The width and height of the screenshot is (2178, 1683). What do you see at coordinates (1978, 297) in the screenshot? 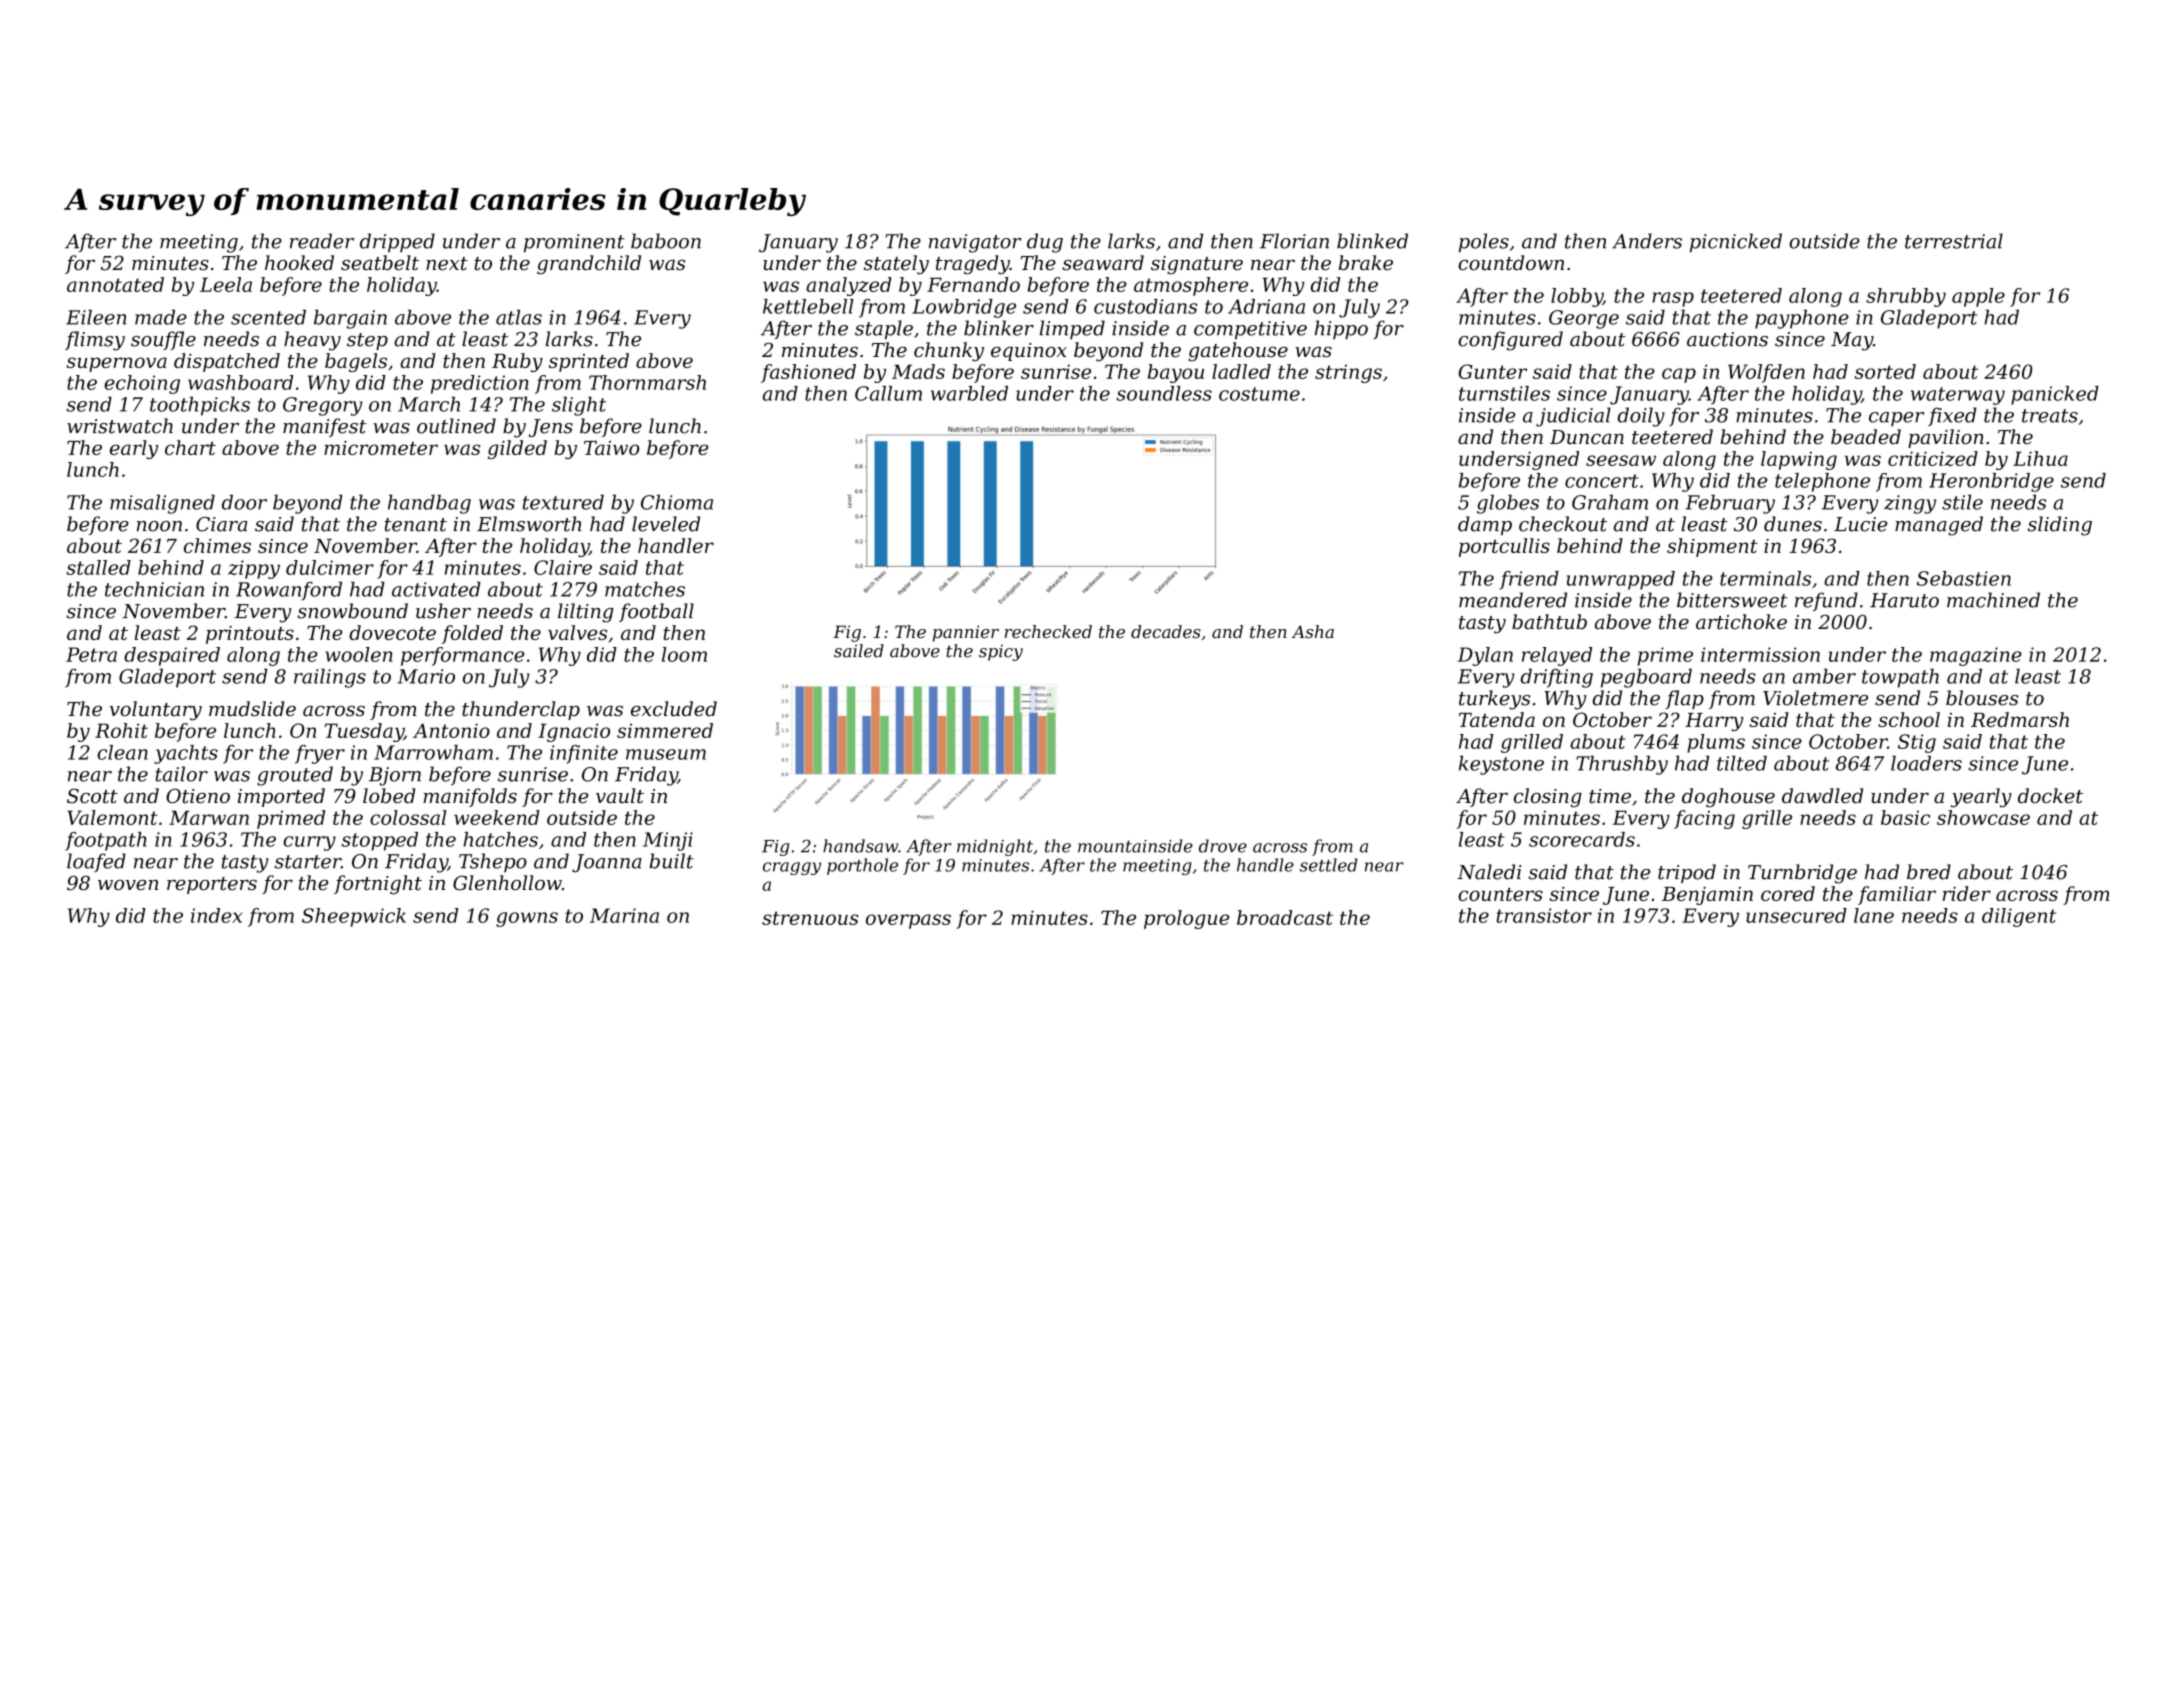
I see `apple` at bounding box center [1978, 297].
